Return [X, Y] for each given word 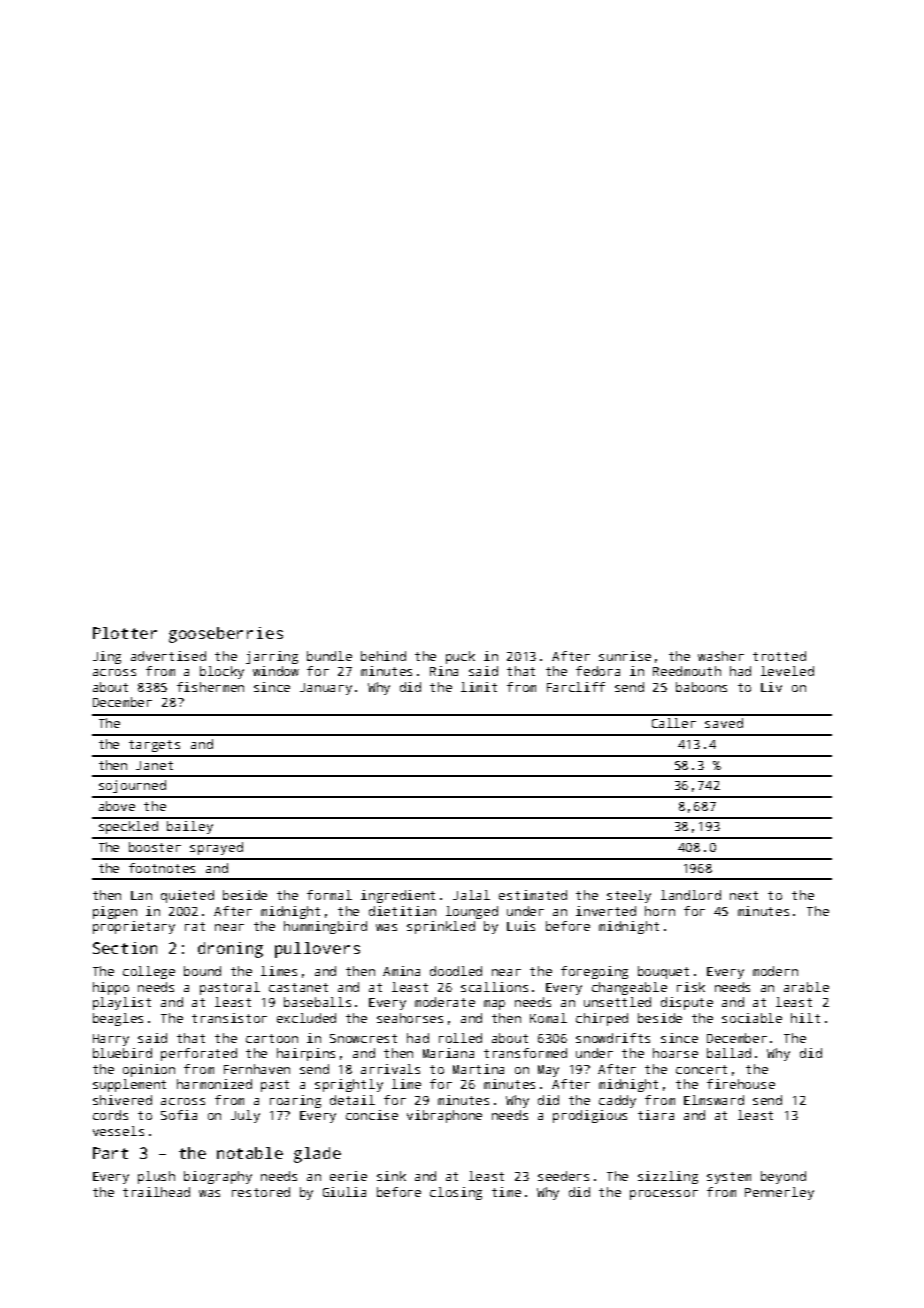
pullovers [317, 950]
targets [154, 746]
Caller [674, 723]
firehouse [741, 1084]
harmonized [214, 1084]
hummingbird [325, 927]
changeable [629, 988]
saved [724, 723]
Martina [478, 1069]
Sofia [179, 1115]
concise [372, 1115]
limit [479, 687]
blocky [222, 672]
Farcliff [576, 687]
